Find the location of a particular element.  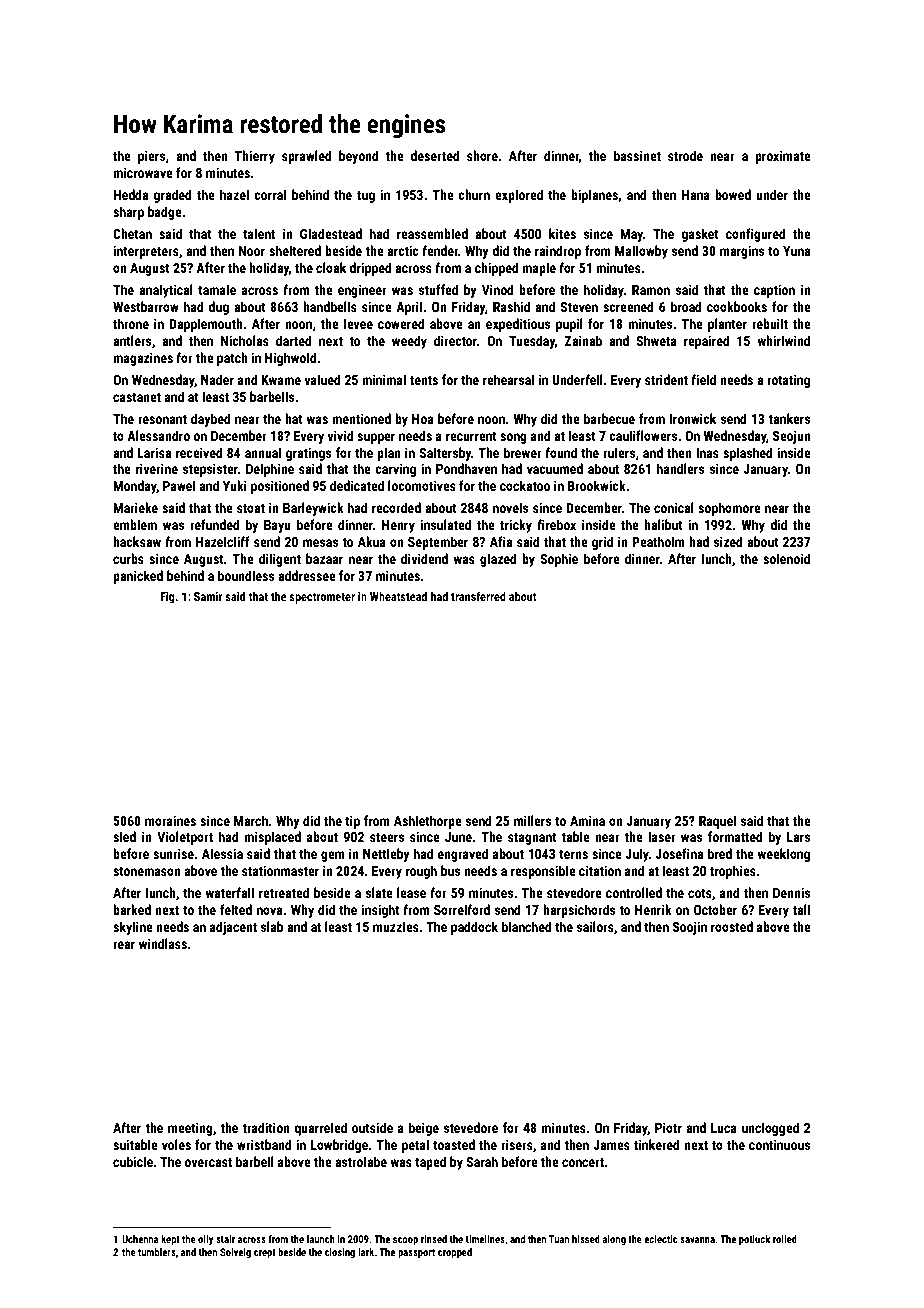

beige is located at coordinates (424, 1129).
